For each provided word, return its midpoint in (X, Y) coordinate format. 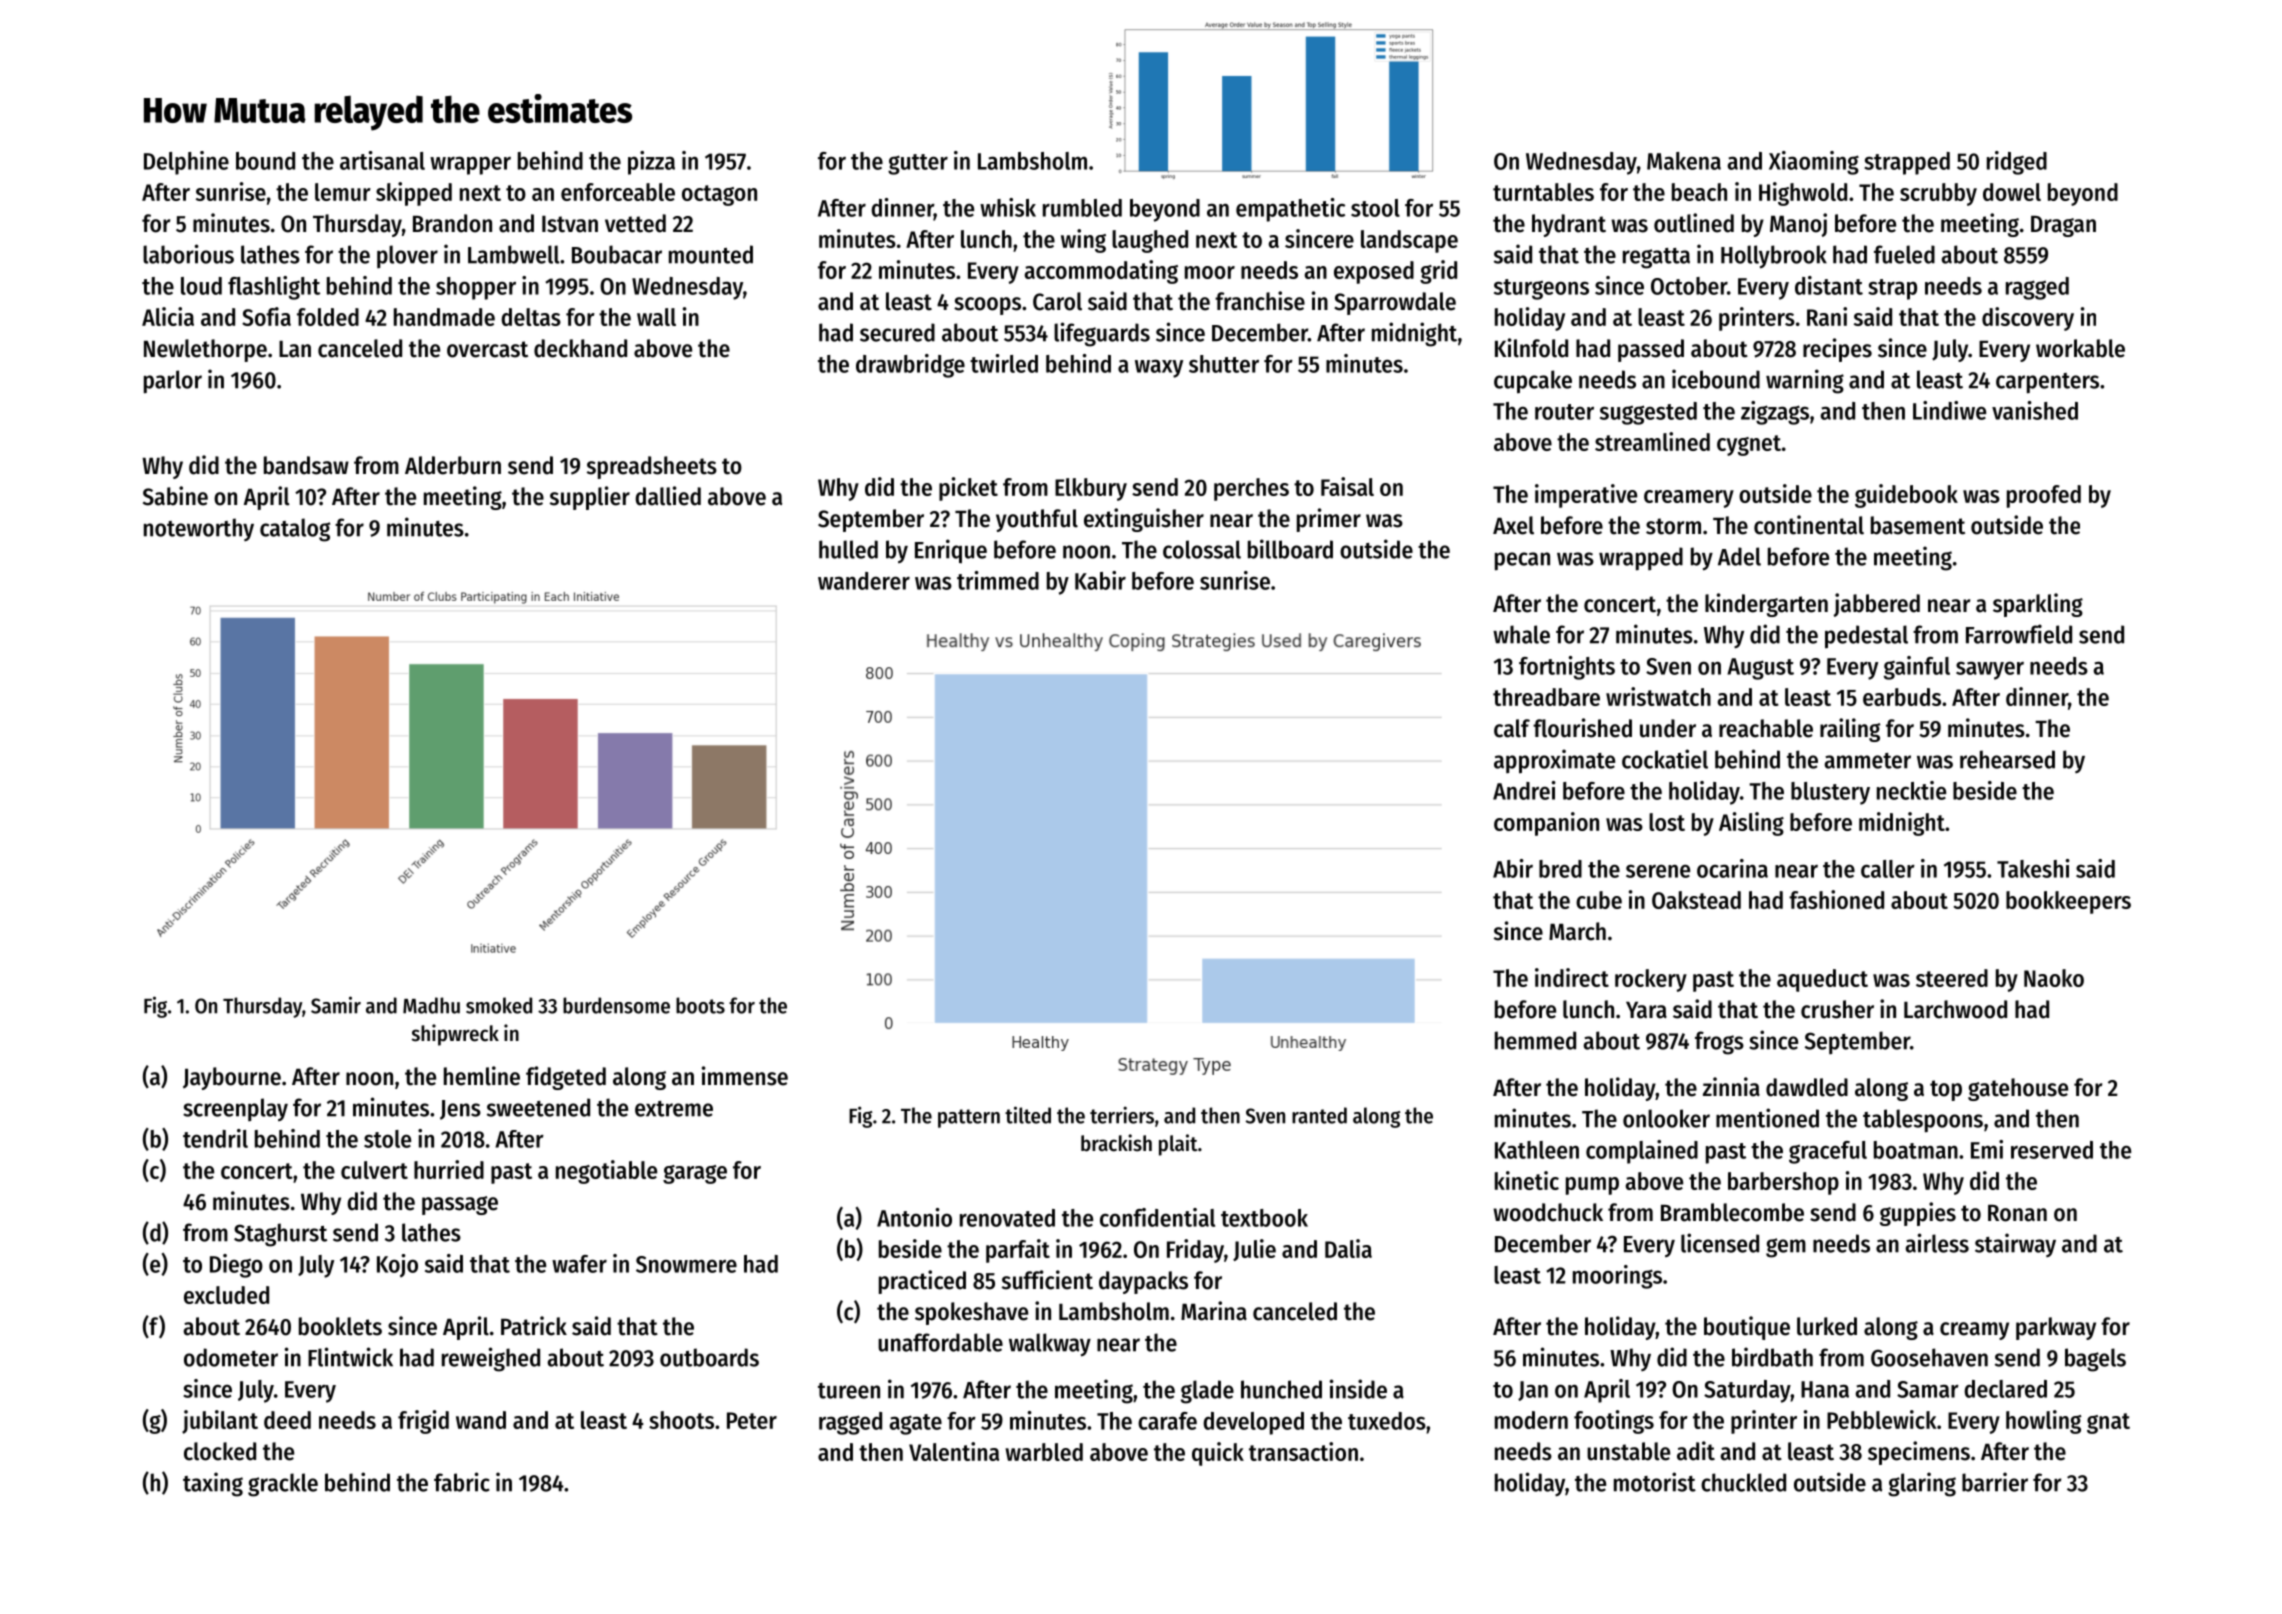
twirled (1004, 363)
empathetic (1290, 210)
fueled (1904, 254)
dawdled (1807, 1087)
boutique (1747, 1328)
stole (387, 1139)
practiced (922, 1282)
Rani (1827, 316)
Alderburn (453, 465)
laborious (188, 254)
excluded (226, 1295)
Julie (1254, 1250)
